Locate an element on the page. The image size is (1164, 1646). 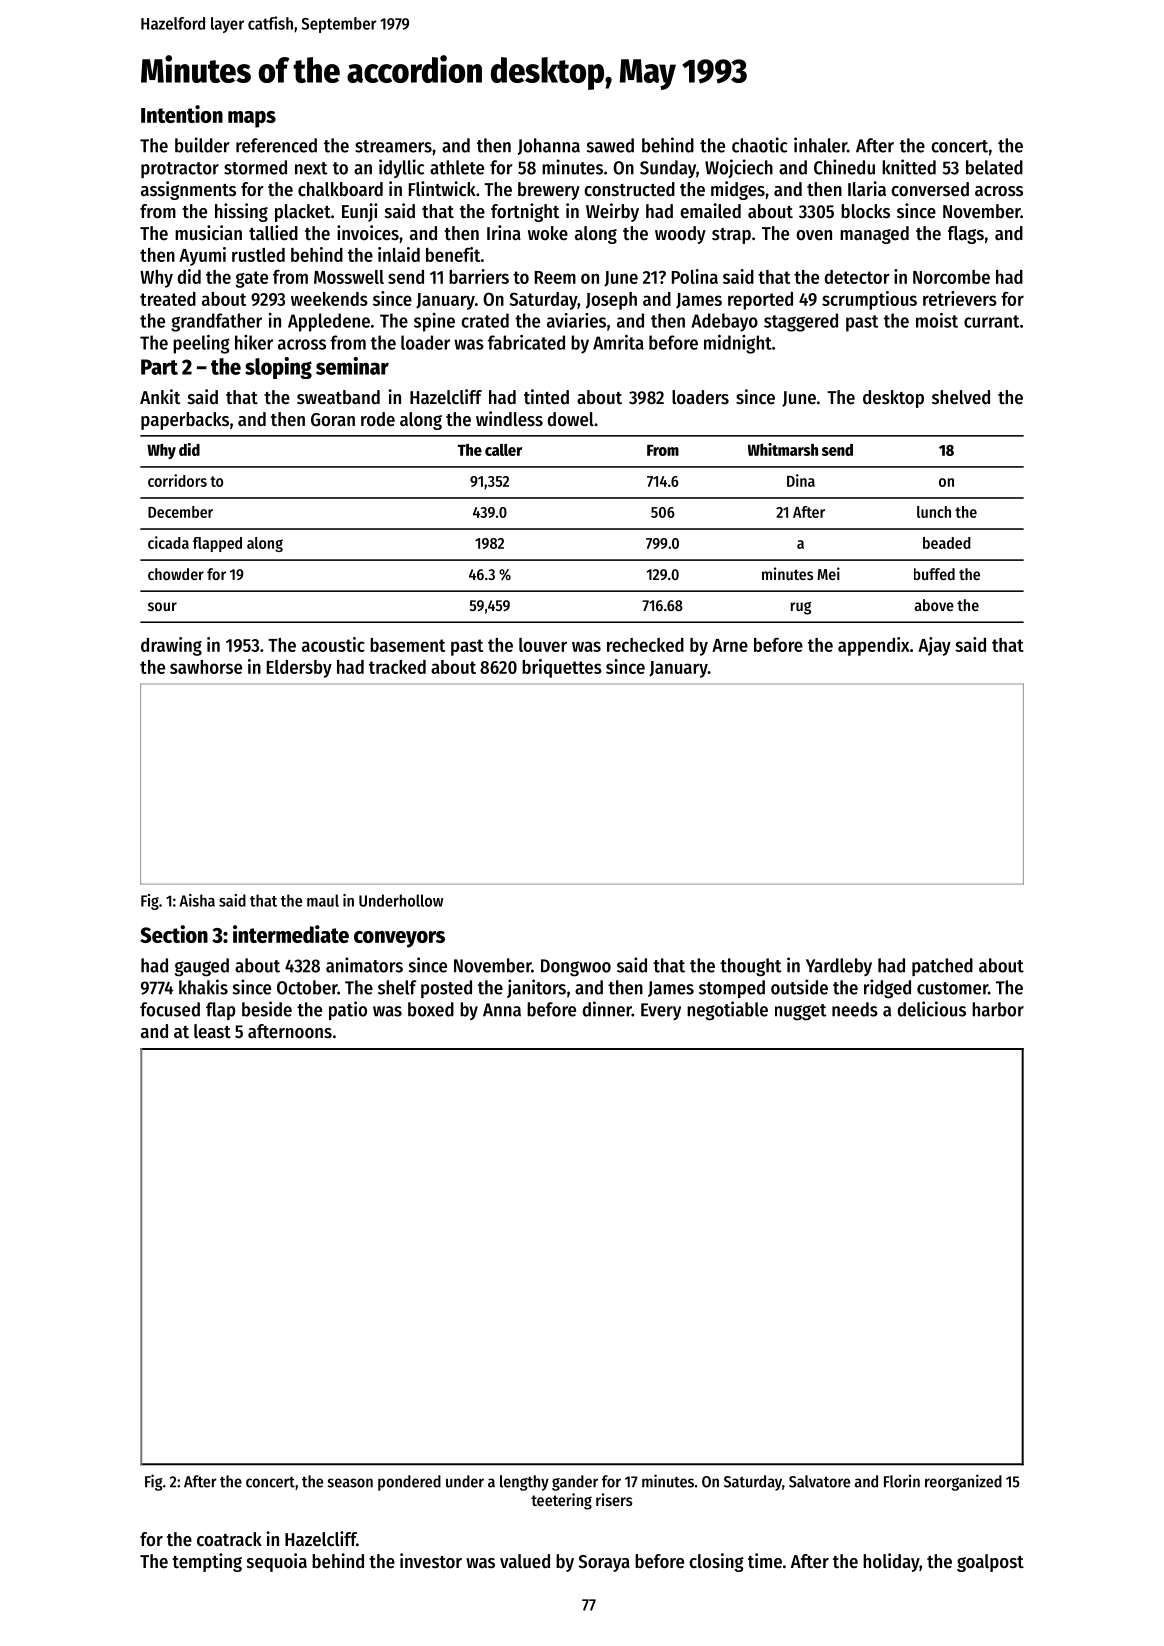
Goran is located at coordinates (333, 420).
